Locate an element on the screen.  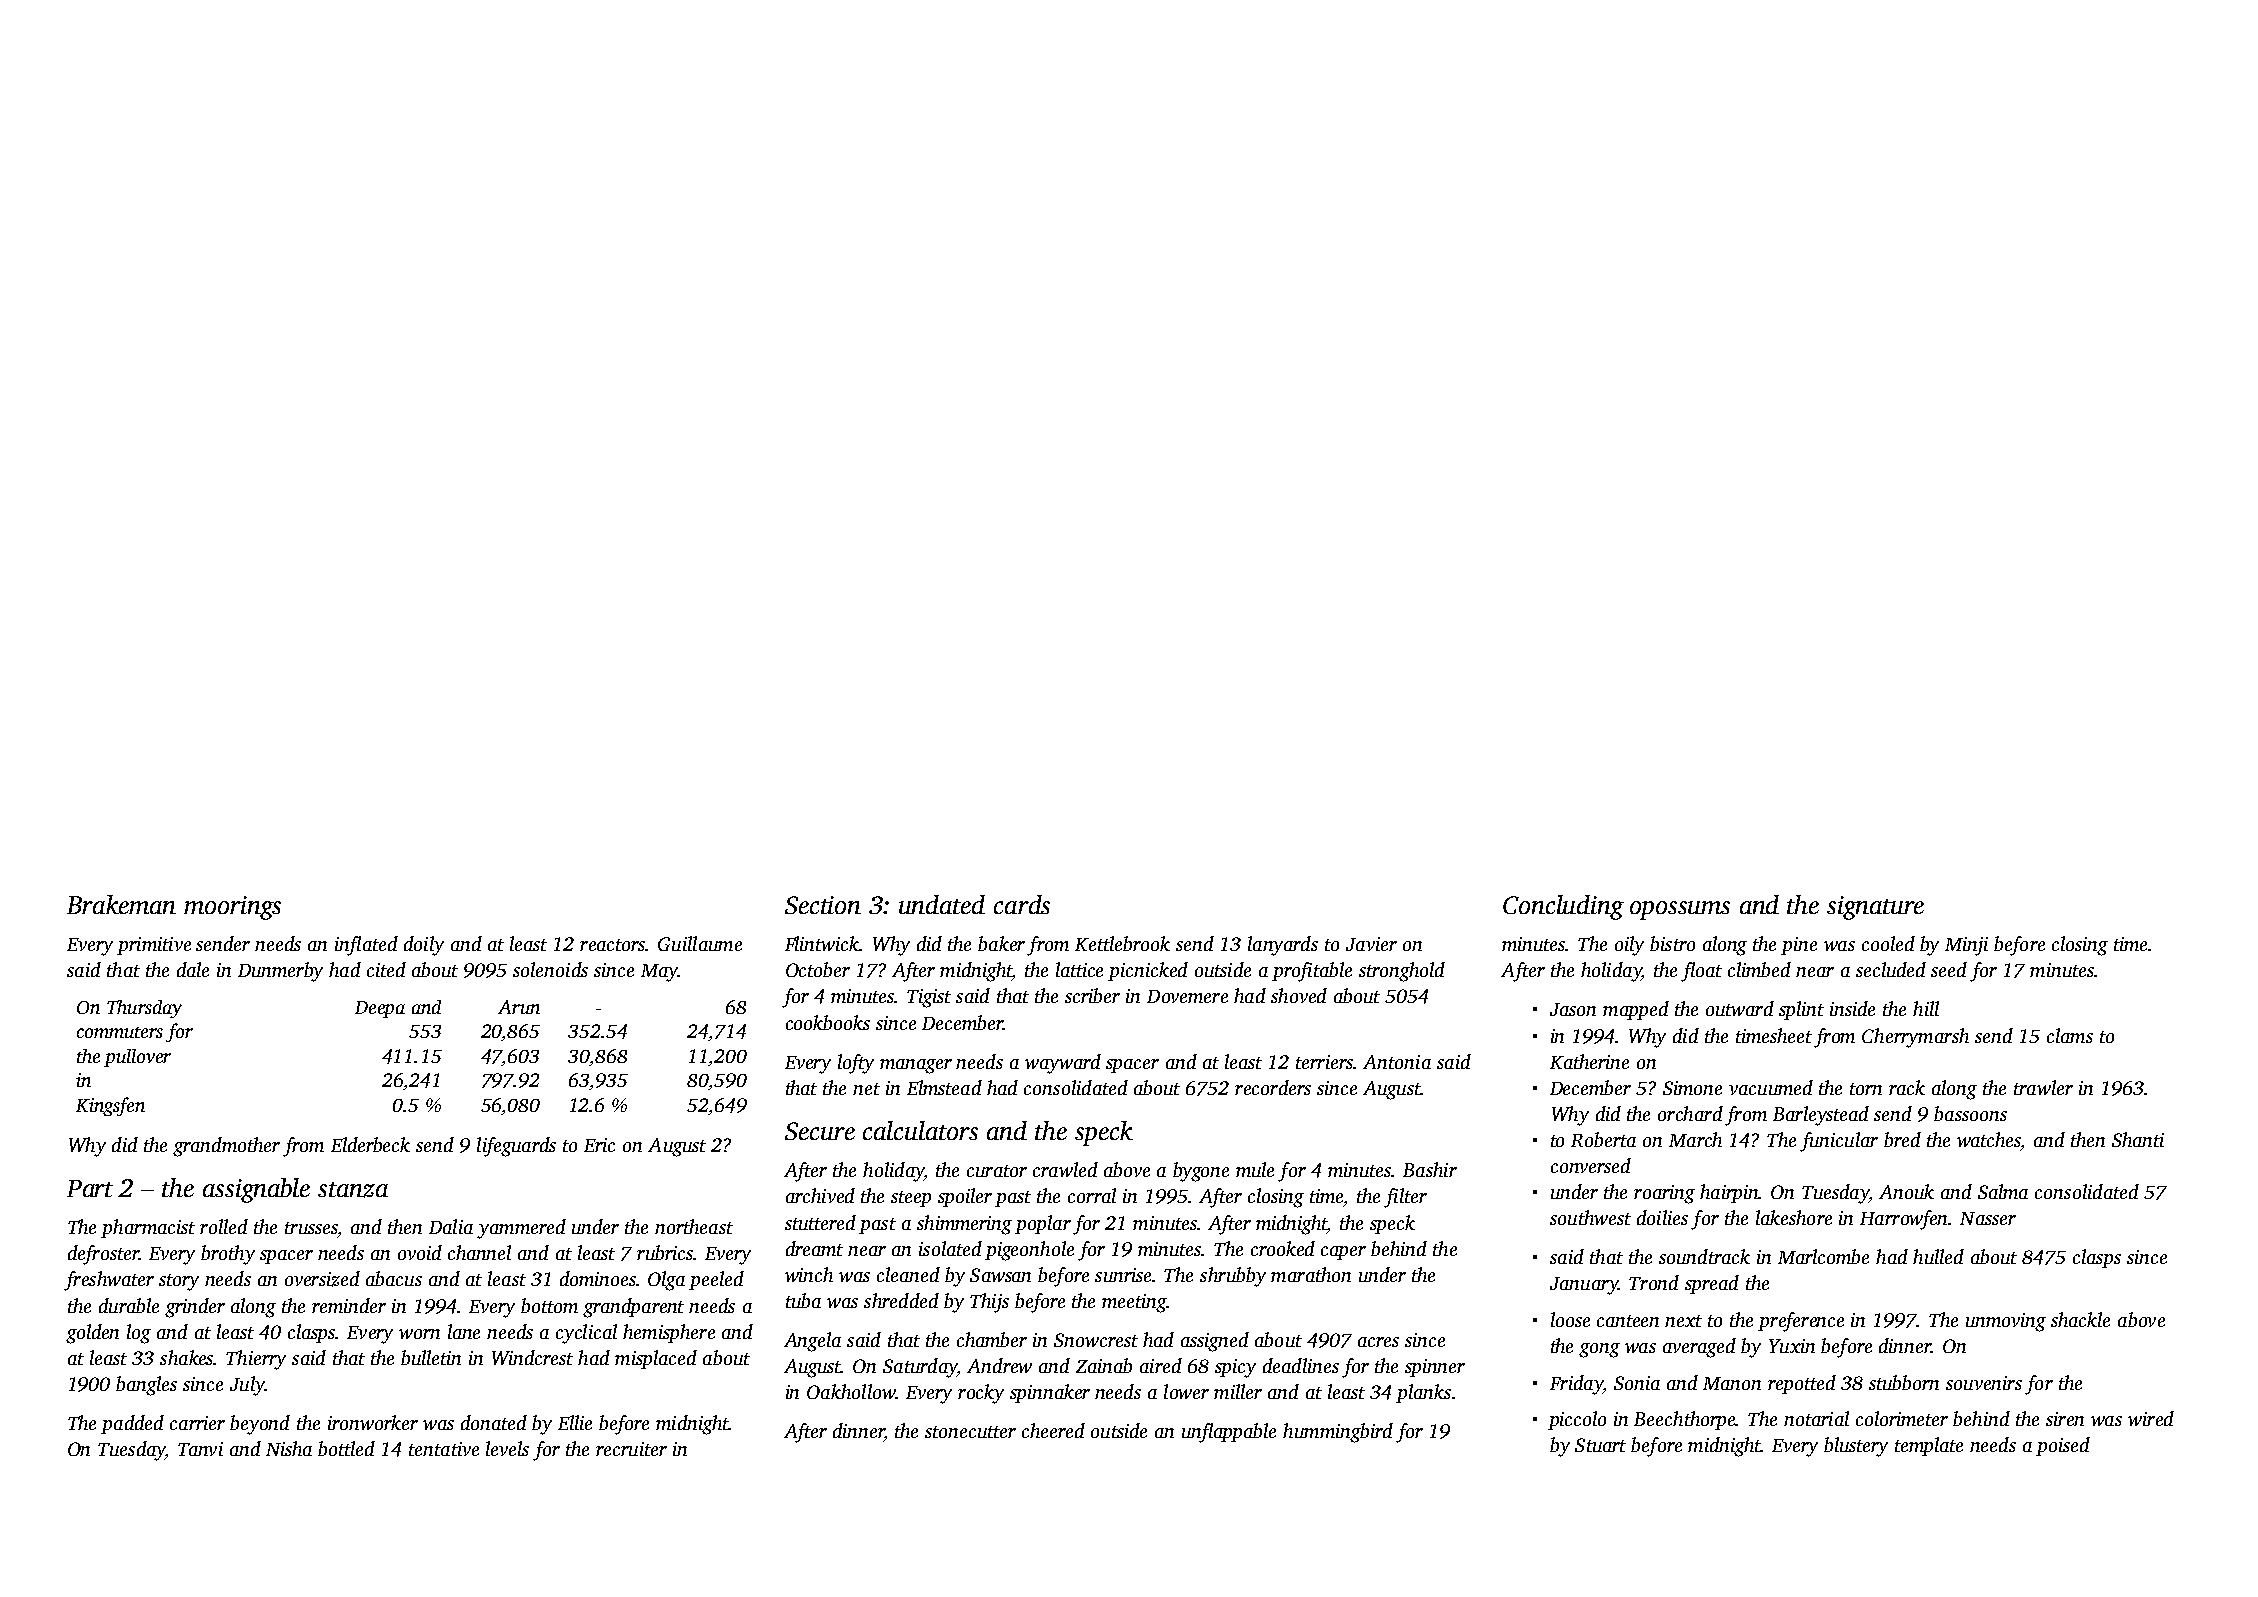
lanyards is located at coordinates (1283, 946).
